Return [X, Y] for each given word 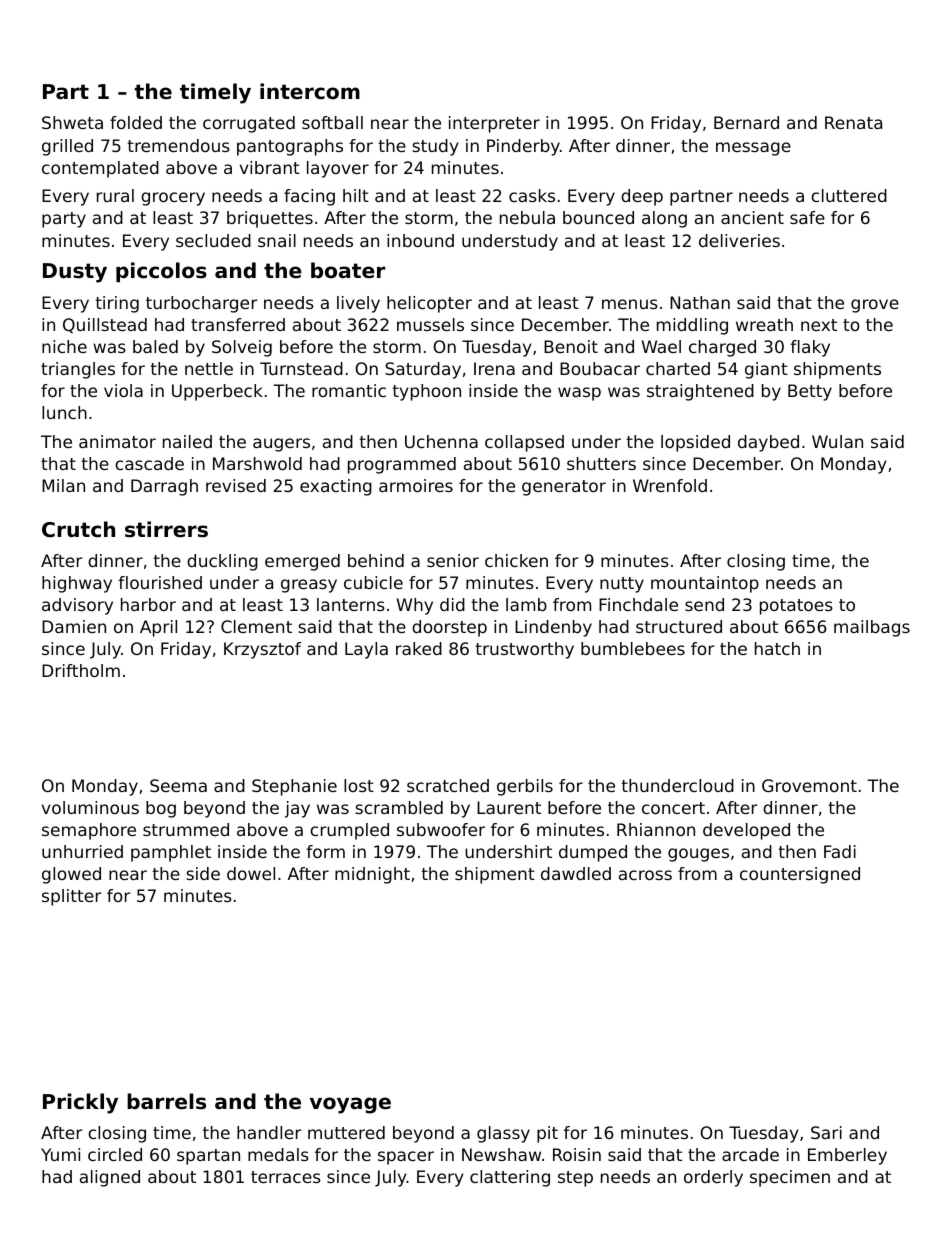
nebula [527, 217]
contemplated [100, 169]
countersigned [800, 875]
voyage [350, 1105]
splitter [72, 897]
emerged [302, 562]
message [753, 149]
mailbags [872, 628]
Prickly [80, 1103]
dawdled [576, 873]
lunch [64, 412]
